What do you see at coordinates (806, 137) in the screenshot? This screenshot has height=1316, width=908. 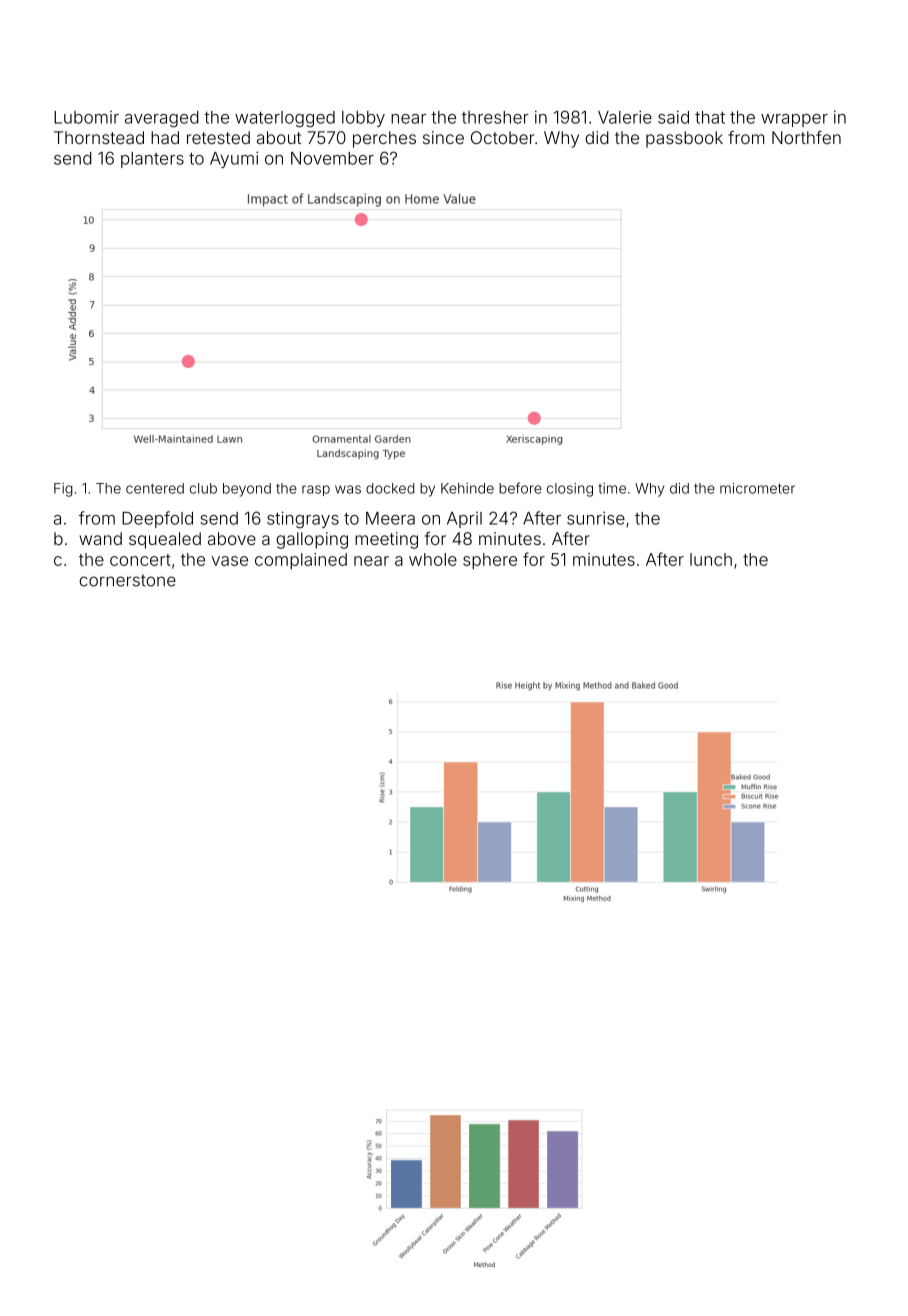 I see `Northfen` at bounding box center [806, 137].
